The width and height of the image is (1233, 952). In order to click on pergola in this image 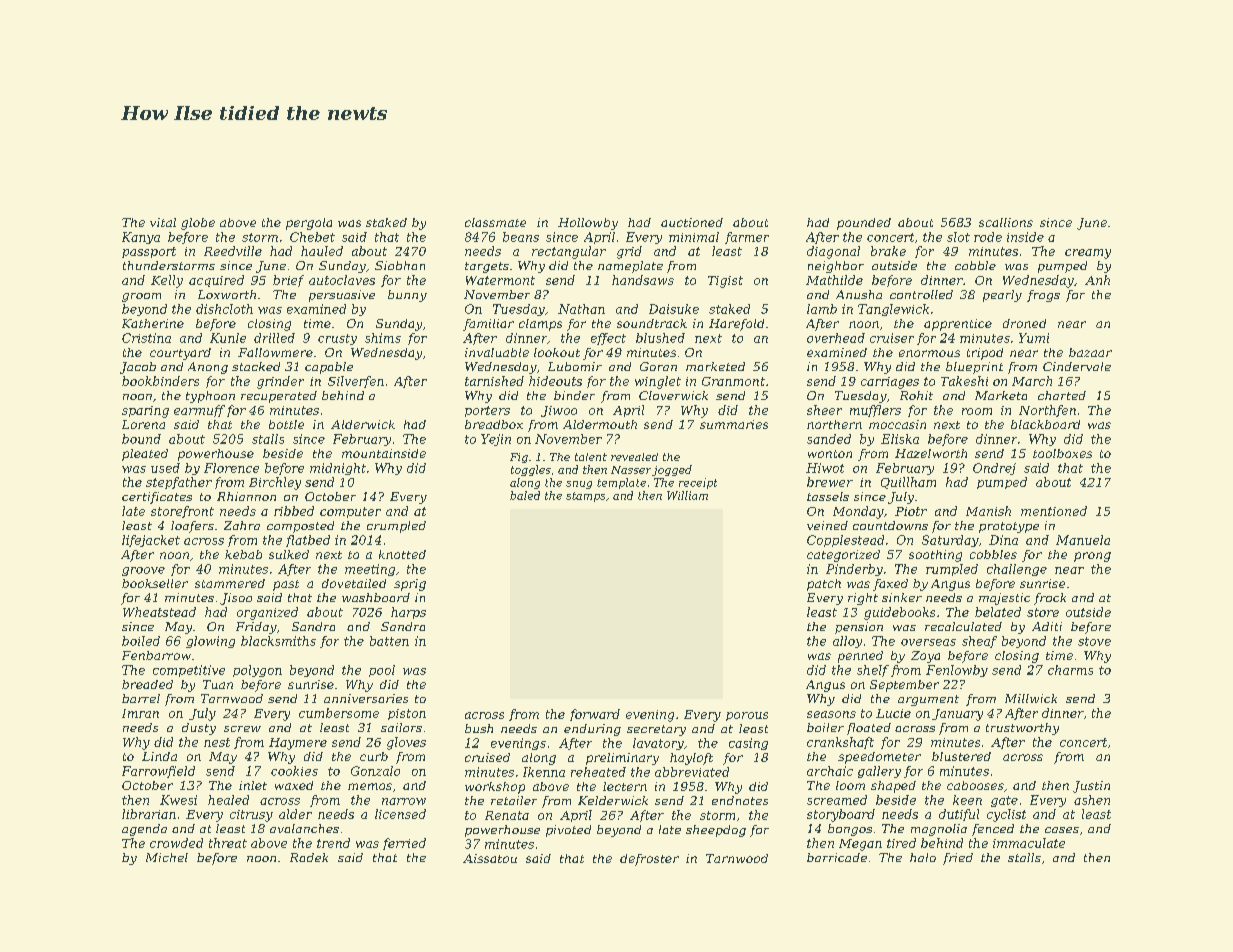, I will do `click(309, 224)`.
